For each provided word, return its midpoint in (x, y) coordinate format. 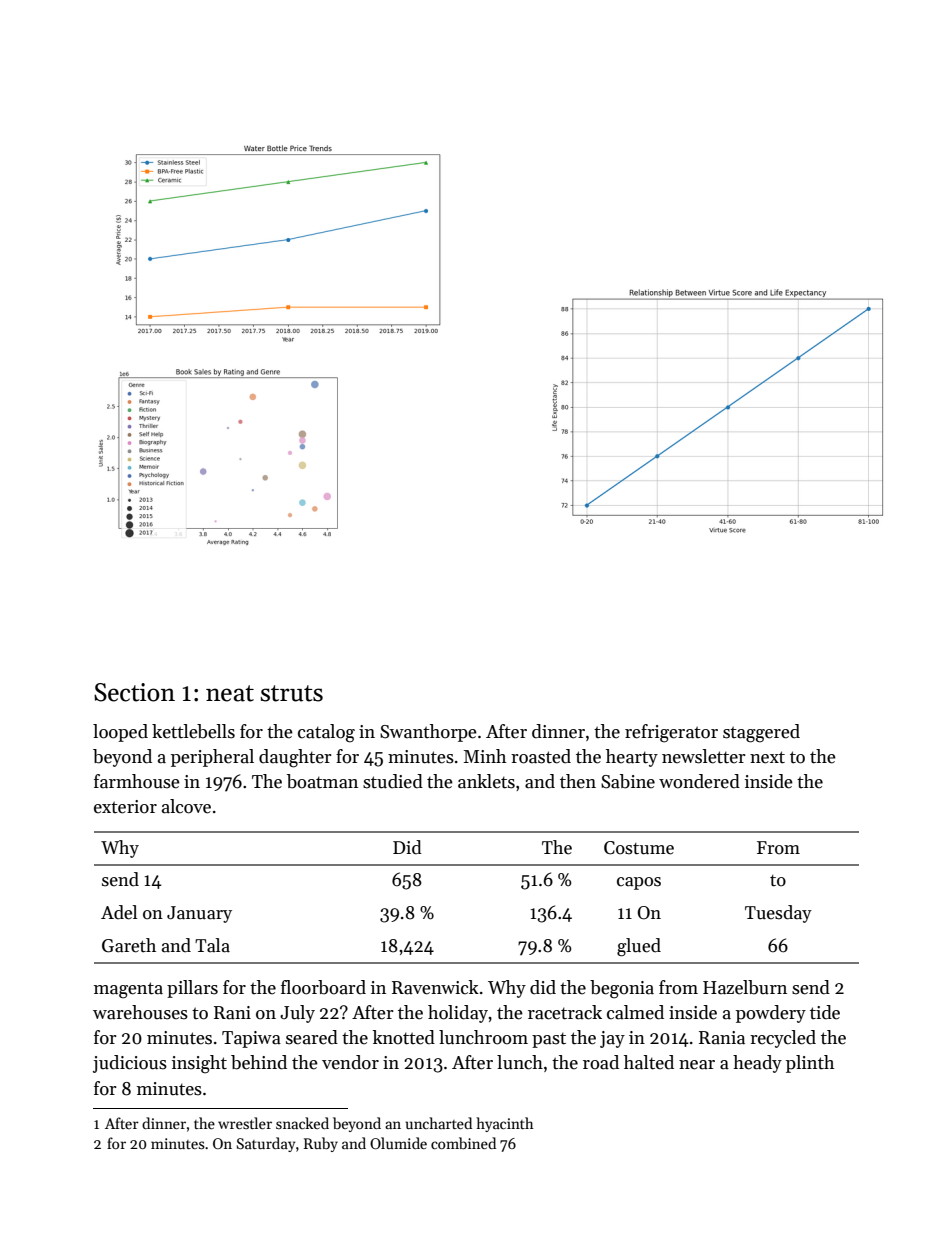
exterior (125, 807)
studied (393, 781)
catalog (326, 733)
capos (639, 883)
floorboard (323, 987)
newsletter (704, 756)
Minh (485, 756)
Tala (212, 945)
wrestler (245, 1123)
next (767, 757)
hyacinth (505, 1124)
